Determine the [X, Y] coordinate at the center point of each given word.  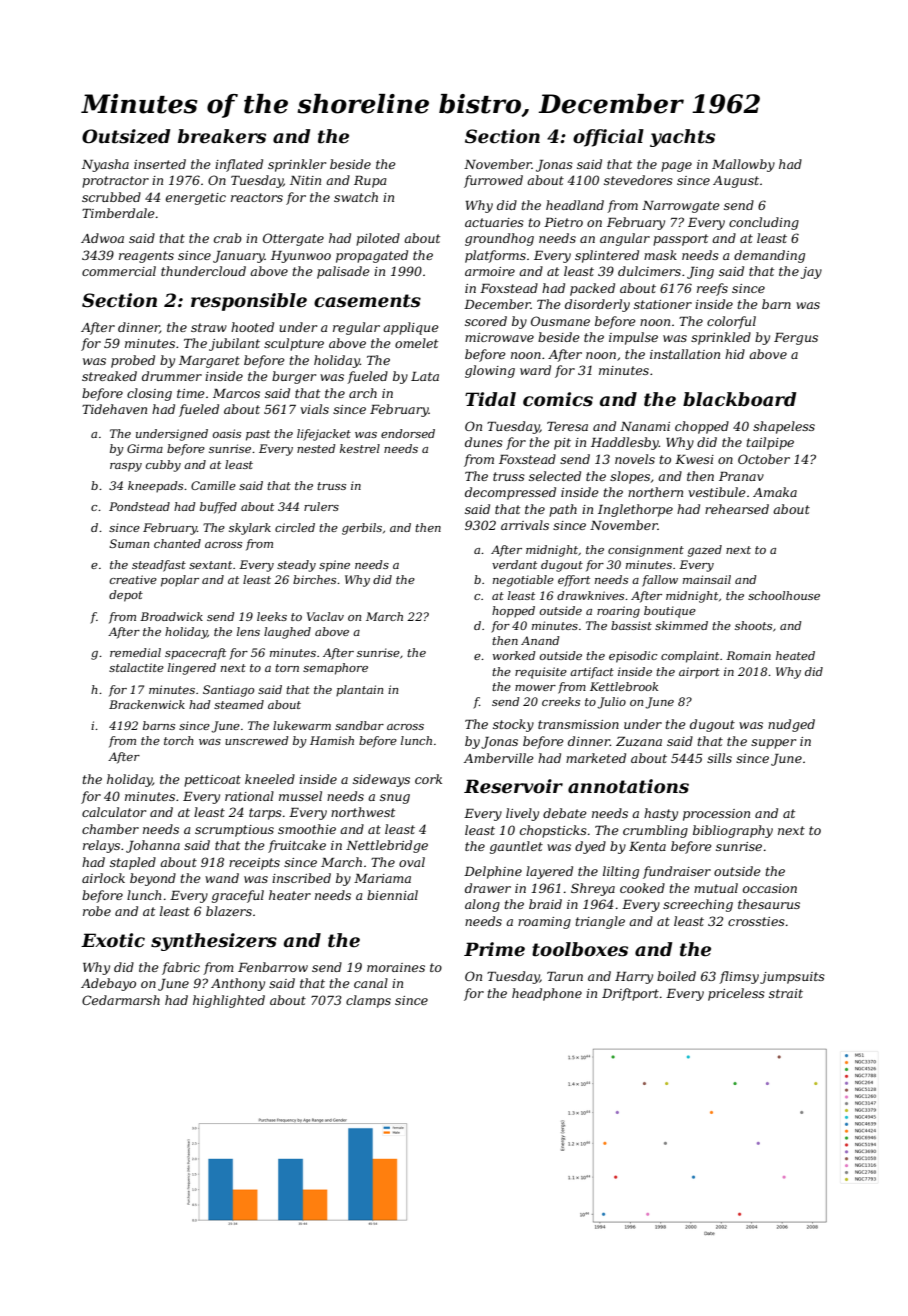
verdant [514, 564]
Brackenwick [147, 704]
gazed [705, 551]
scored [486, 321]
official [608, 138]
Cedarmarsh [121, 1000]
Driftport [630, 994]
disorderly [597, 305]
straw [209, 327]
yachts [682, 138]
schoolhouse [784, 595]
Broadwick [171, 616]
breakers [222, 136]
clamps [368, 1001]
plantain [359, 691]
